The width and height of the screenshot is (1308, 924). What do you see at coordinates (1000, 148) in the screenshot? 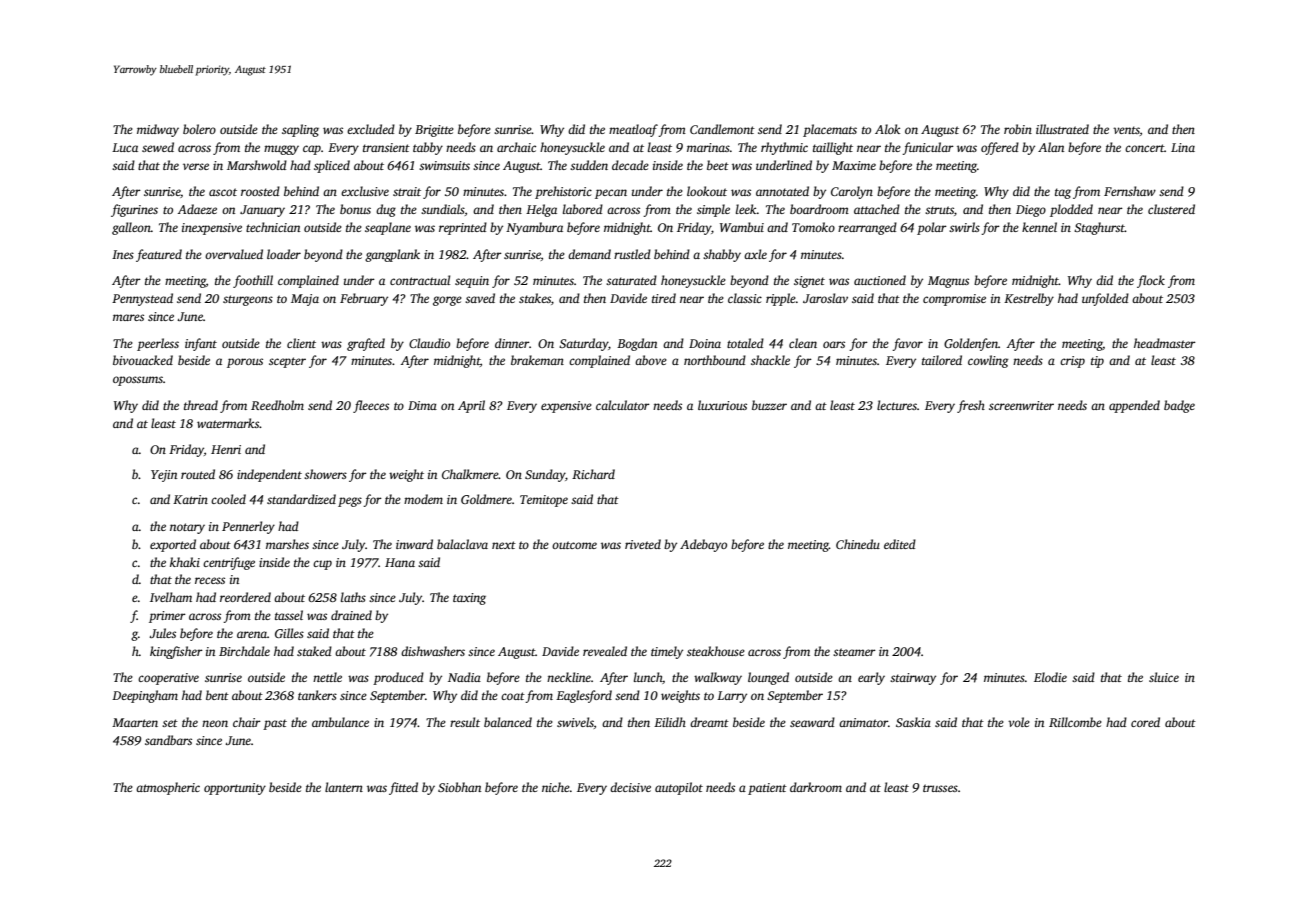
I see `offered` at bounding box center [1000, 148].
